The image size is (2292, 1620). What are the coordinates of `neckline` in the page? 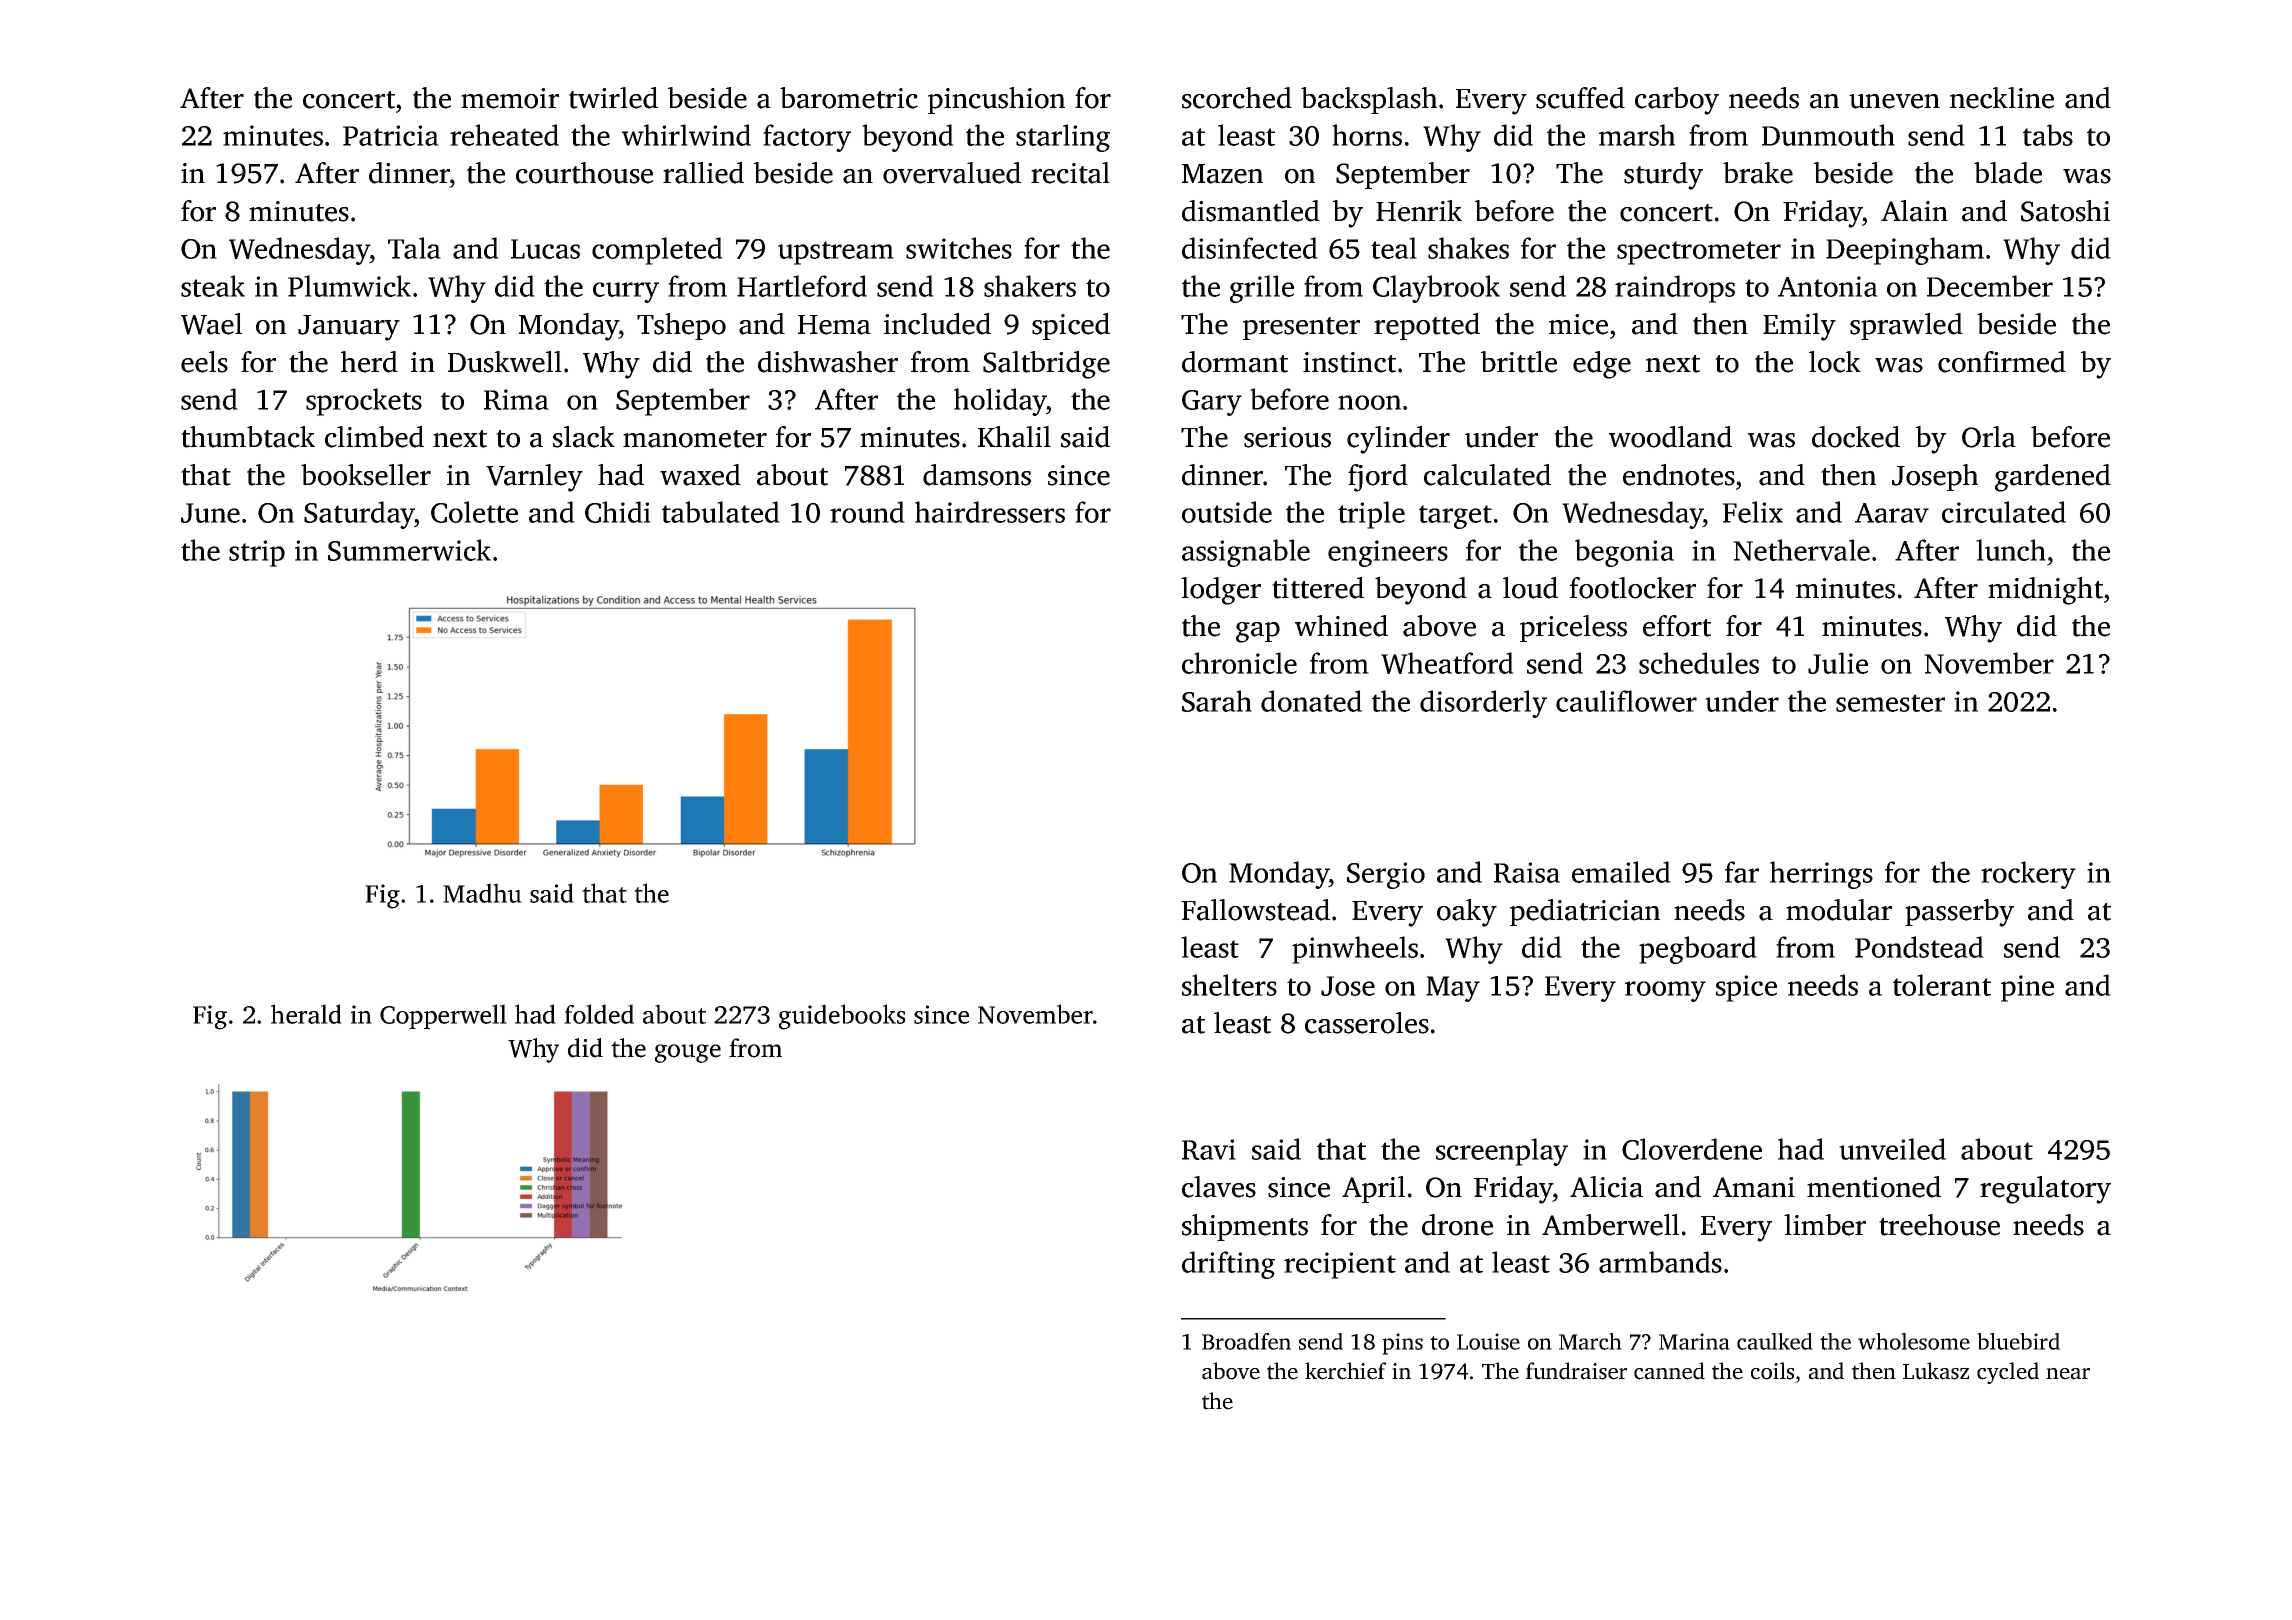 It's located at (2002, 98).
